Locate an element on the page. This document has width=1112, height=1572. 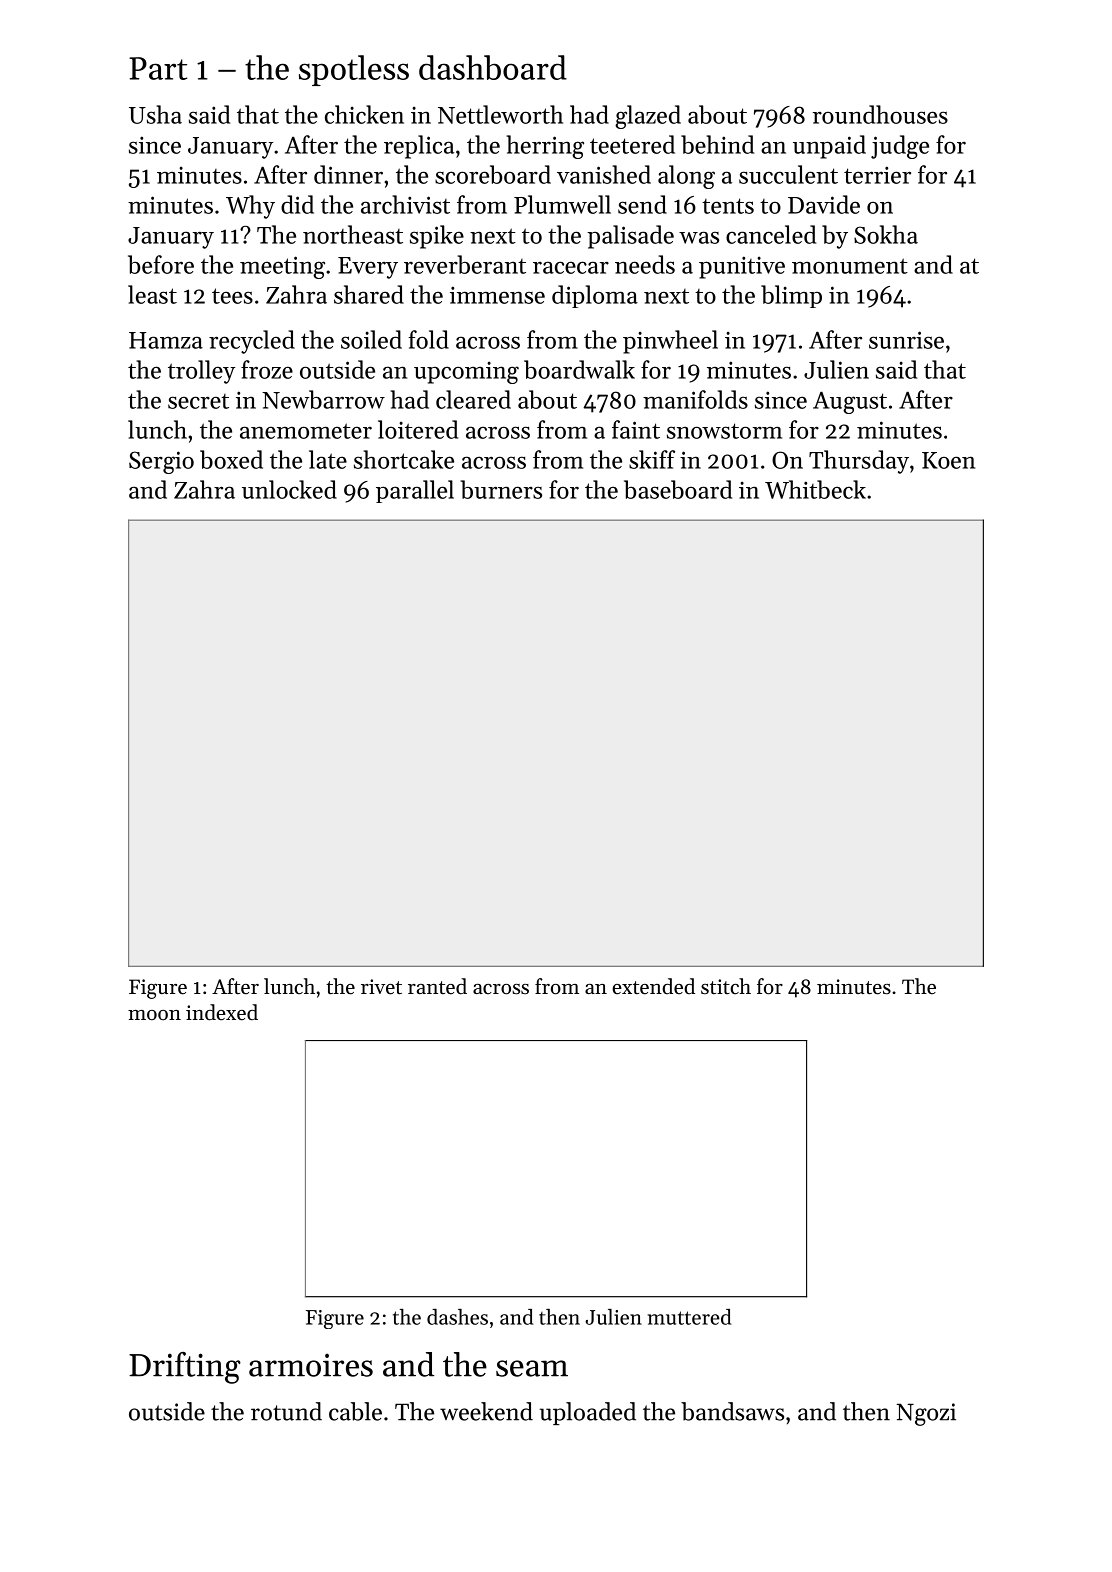
before is located at coordinates (161, 264).
